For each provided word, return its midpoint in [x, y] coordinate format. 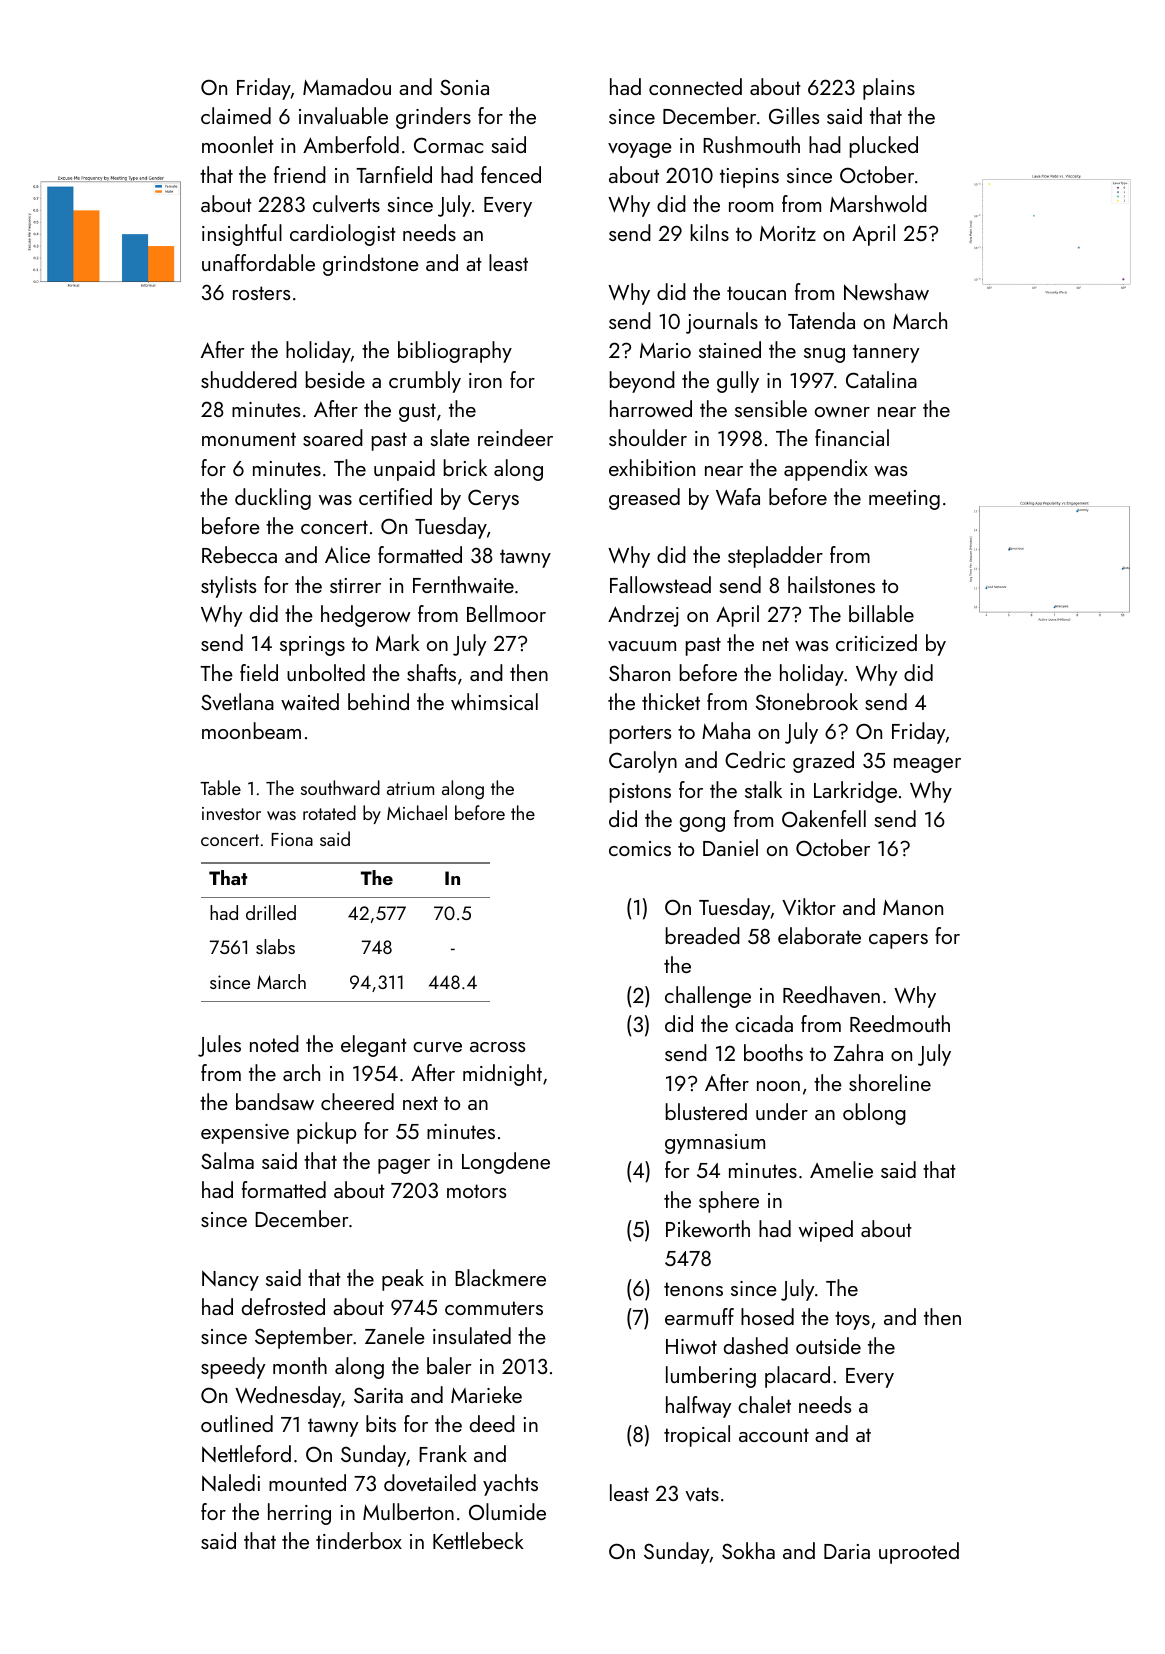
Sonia [464, 87]
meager [927, 765]
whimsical [494, 701]
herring [299, 1514]
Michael [417, 812]
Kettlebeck [478, 1540]
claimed [236, 115]
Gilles [794, 115]
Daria [847, 1551]
